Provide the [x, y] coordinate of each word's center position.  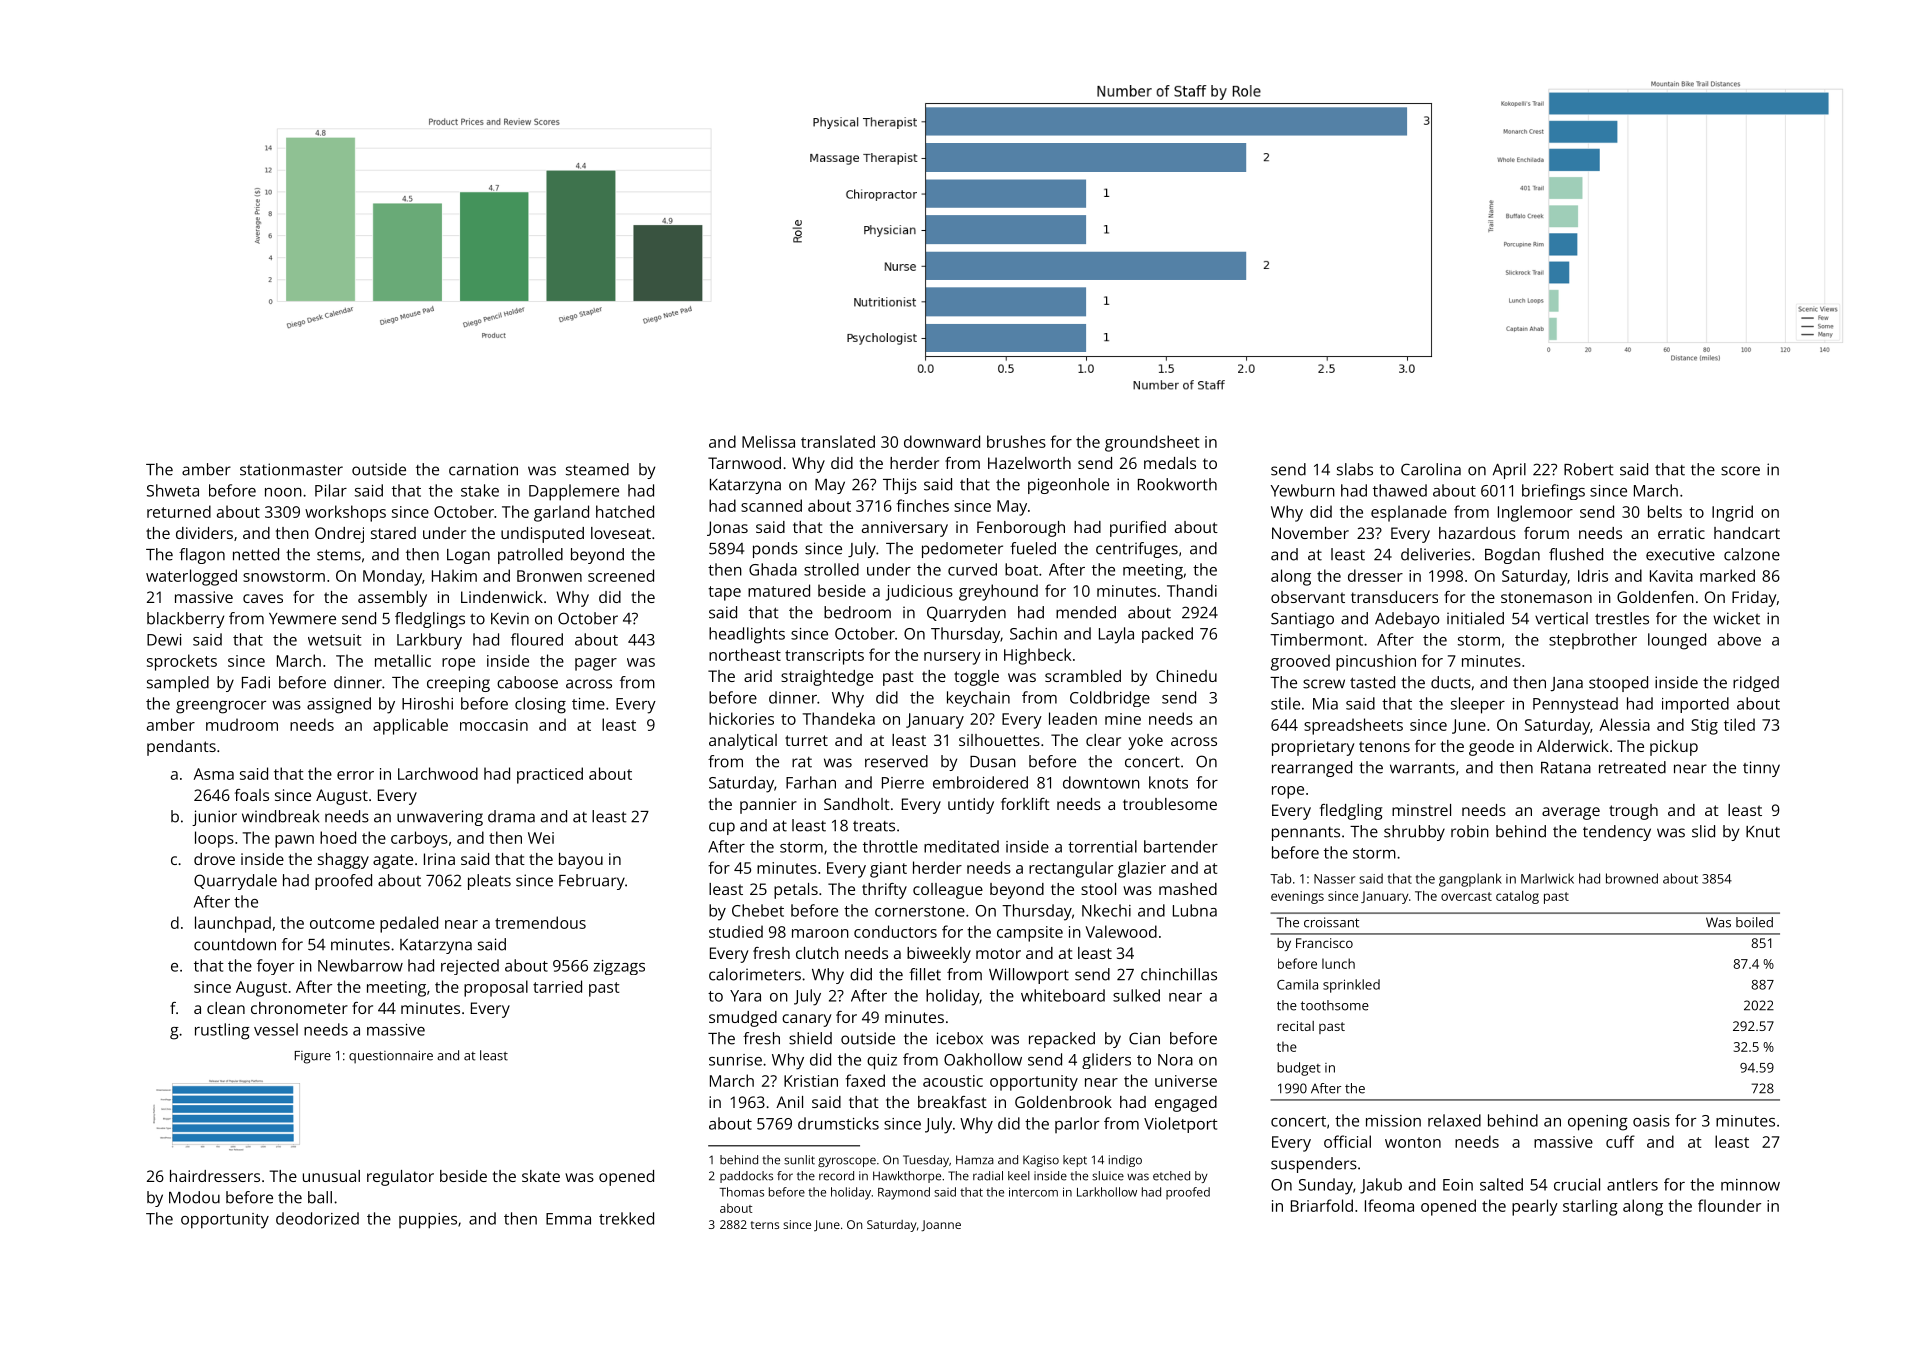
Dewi [164, 640]
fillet [925, 974]
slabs [1355, 469]
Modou [194, 1197]
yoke [1145, 742]
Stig [1704, 727]
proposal [496, 988]
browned [1632, 878]
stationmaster [291, 469]
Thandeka [839, 718]
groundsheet [1152, 443]
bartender [1181, 846]
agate [393, 861]
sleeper [1478, 705]
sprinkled [1351, 986]
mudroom [242, 724]
